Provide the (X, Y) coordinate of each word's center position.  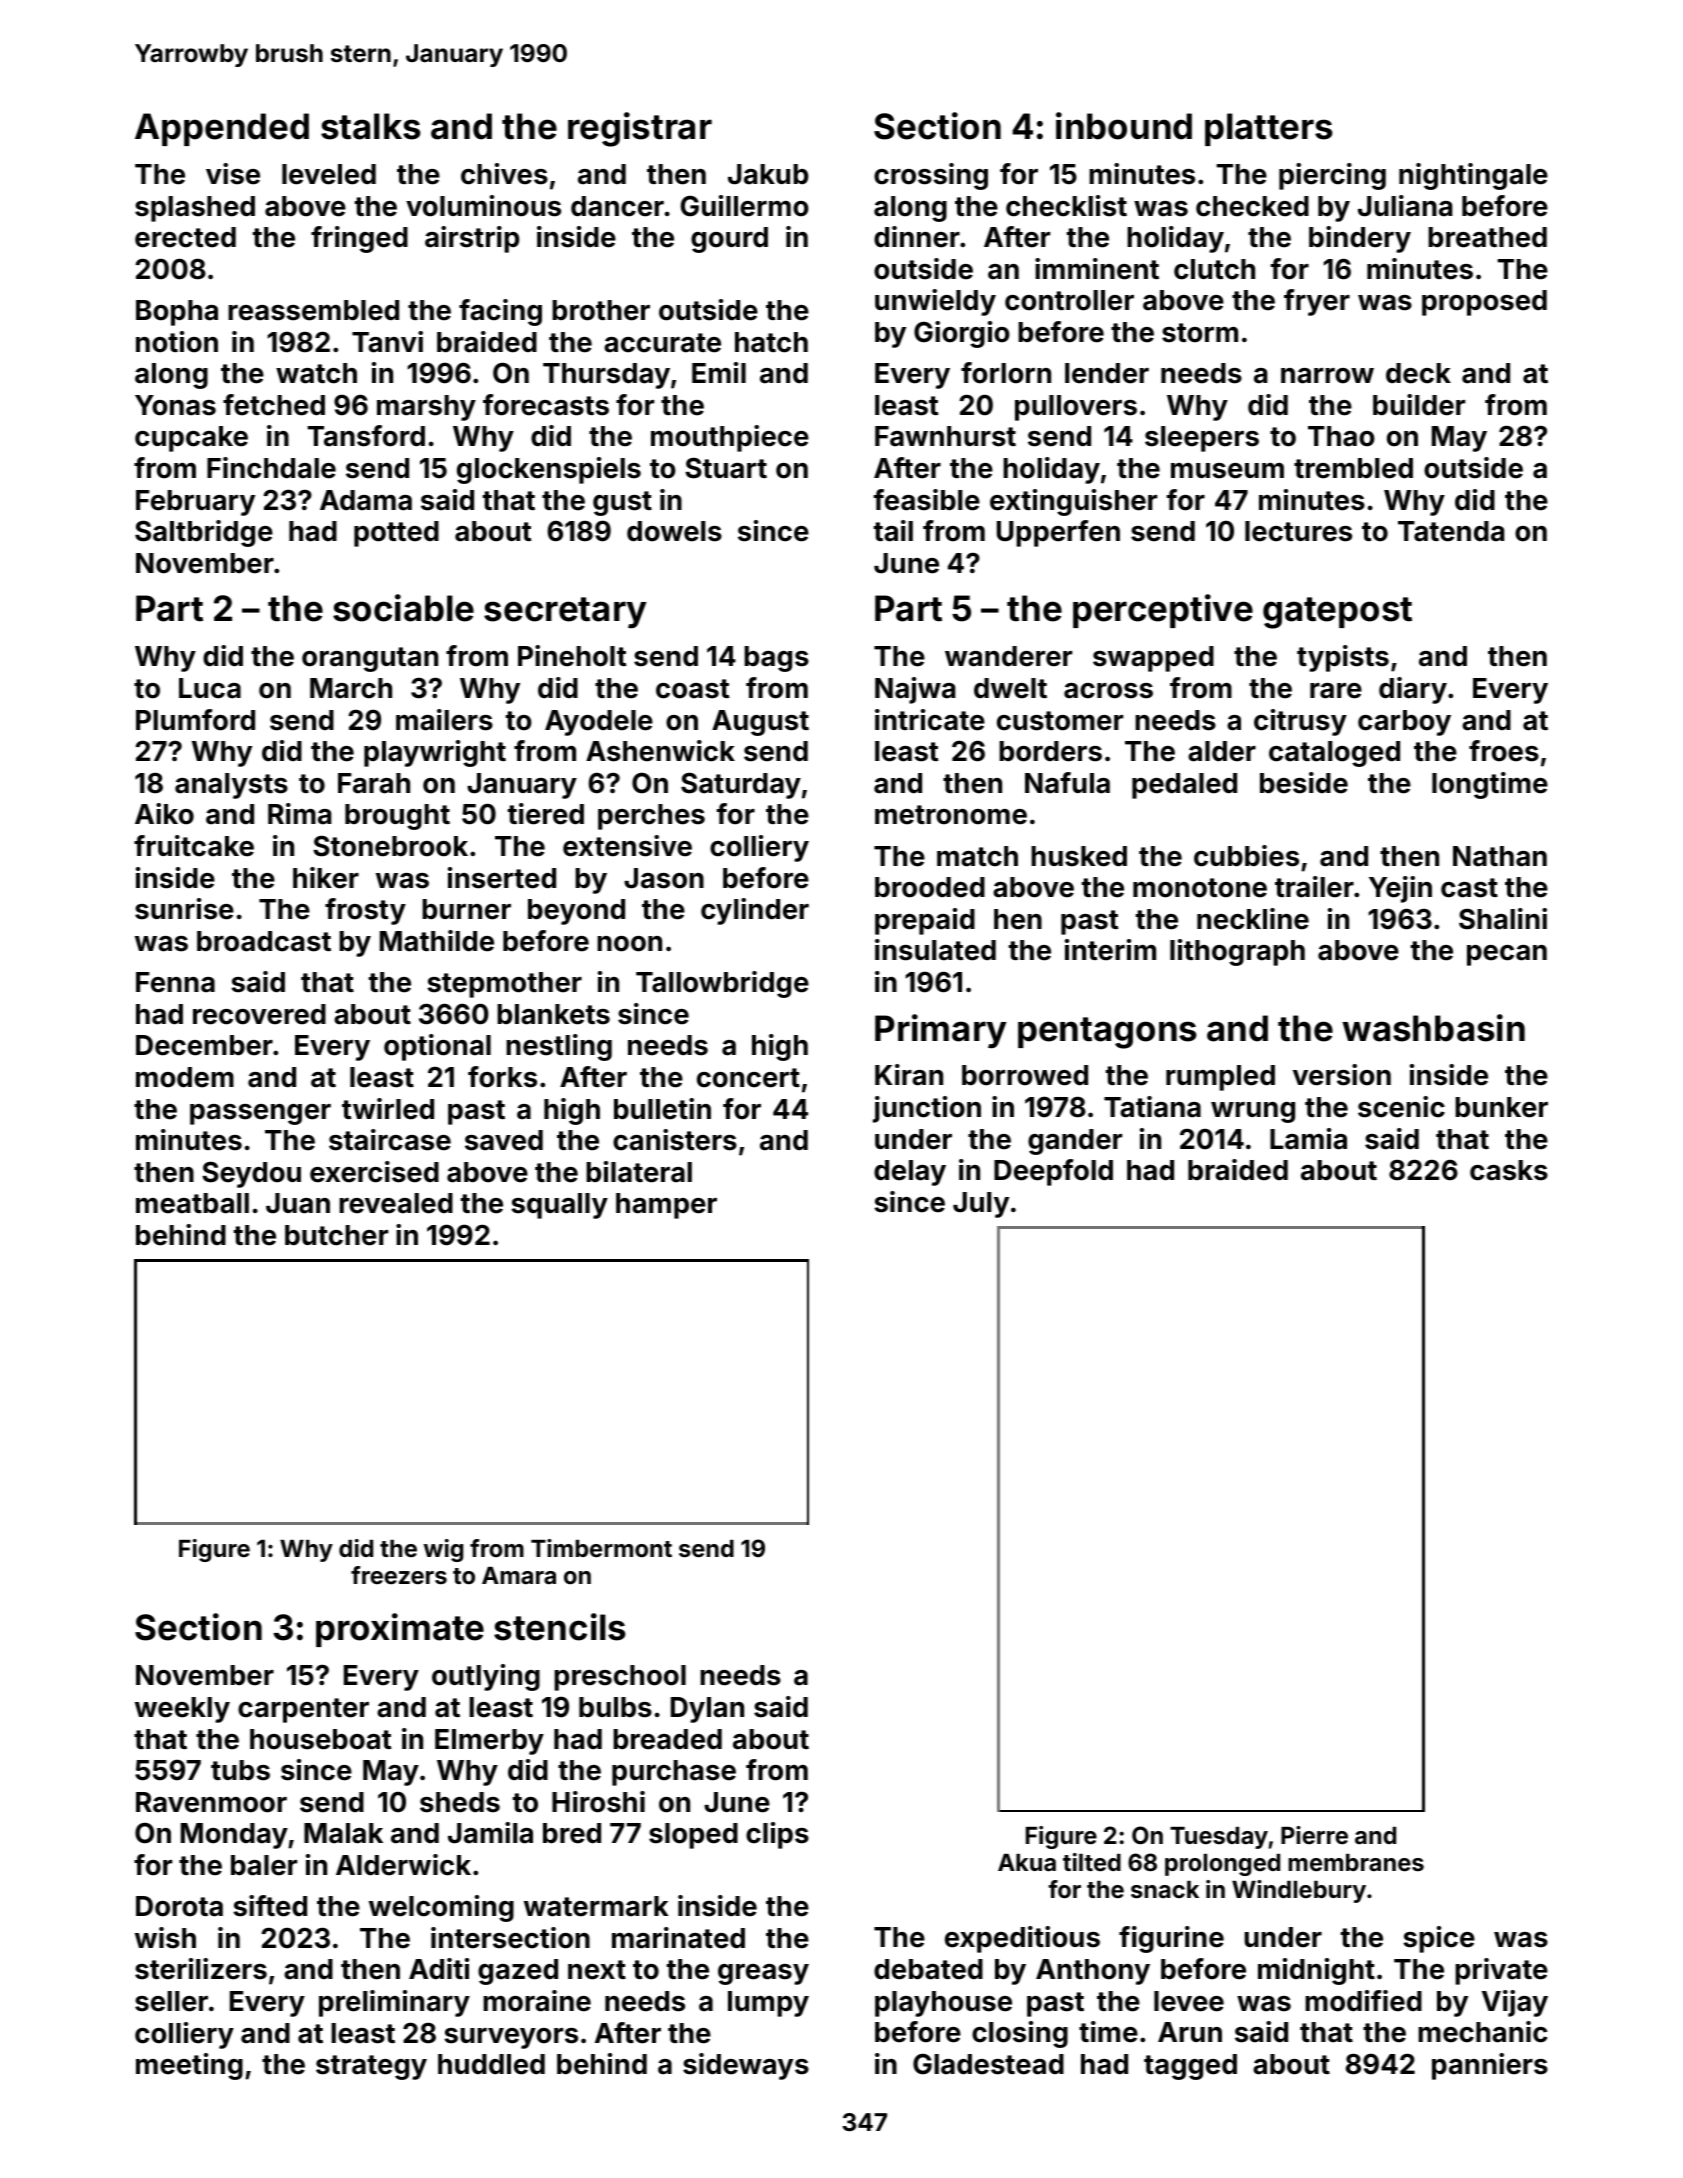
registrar (640, 129)
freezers (399, 1575)
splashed (195, 209)
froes (1504, 751)
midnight (1316, 1971)
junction (927, 1109)
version (1342, 1075)
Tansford (366, 436)
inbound (1124, 126)
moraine (537, 2001)
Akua (1027, 1863)
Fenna (175, 982)
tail (893, 531)
